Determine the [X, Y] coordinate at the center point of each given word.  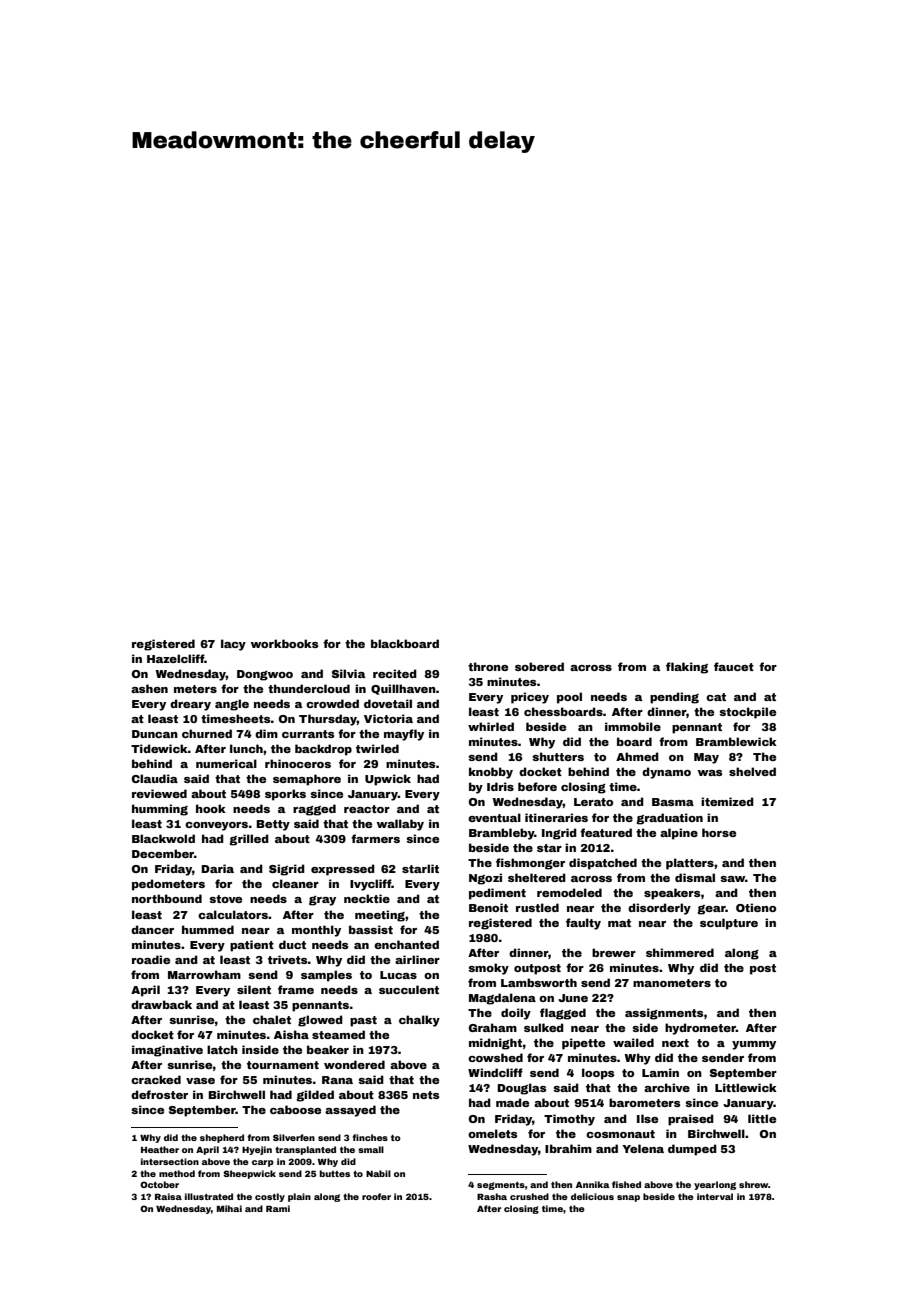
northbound [167, 898]
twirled [377, 748]
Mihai [229, 1208]
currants [308, 734]
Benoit [488, 907]
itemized [727, 801]
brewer [614, 952]
